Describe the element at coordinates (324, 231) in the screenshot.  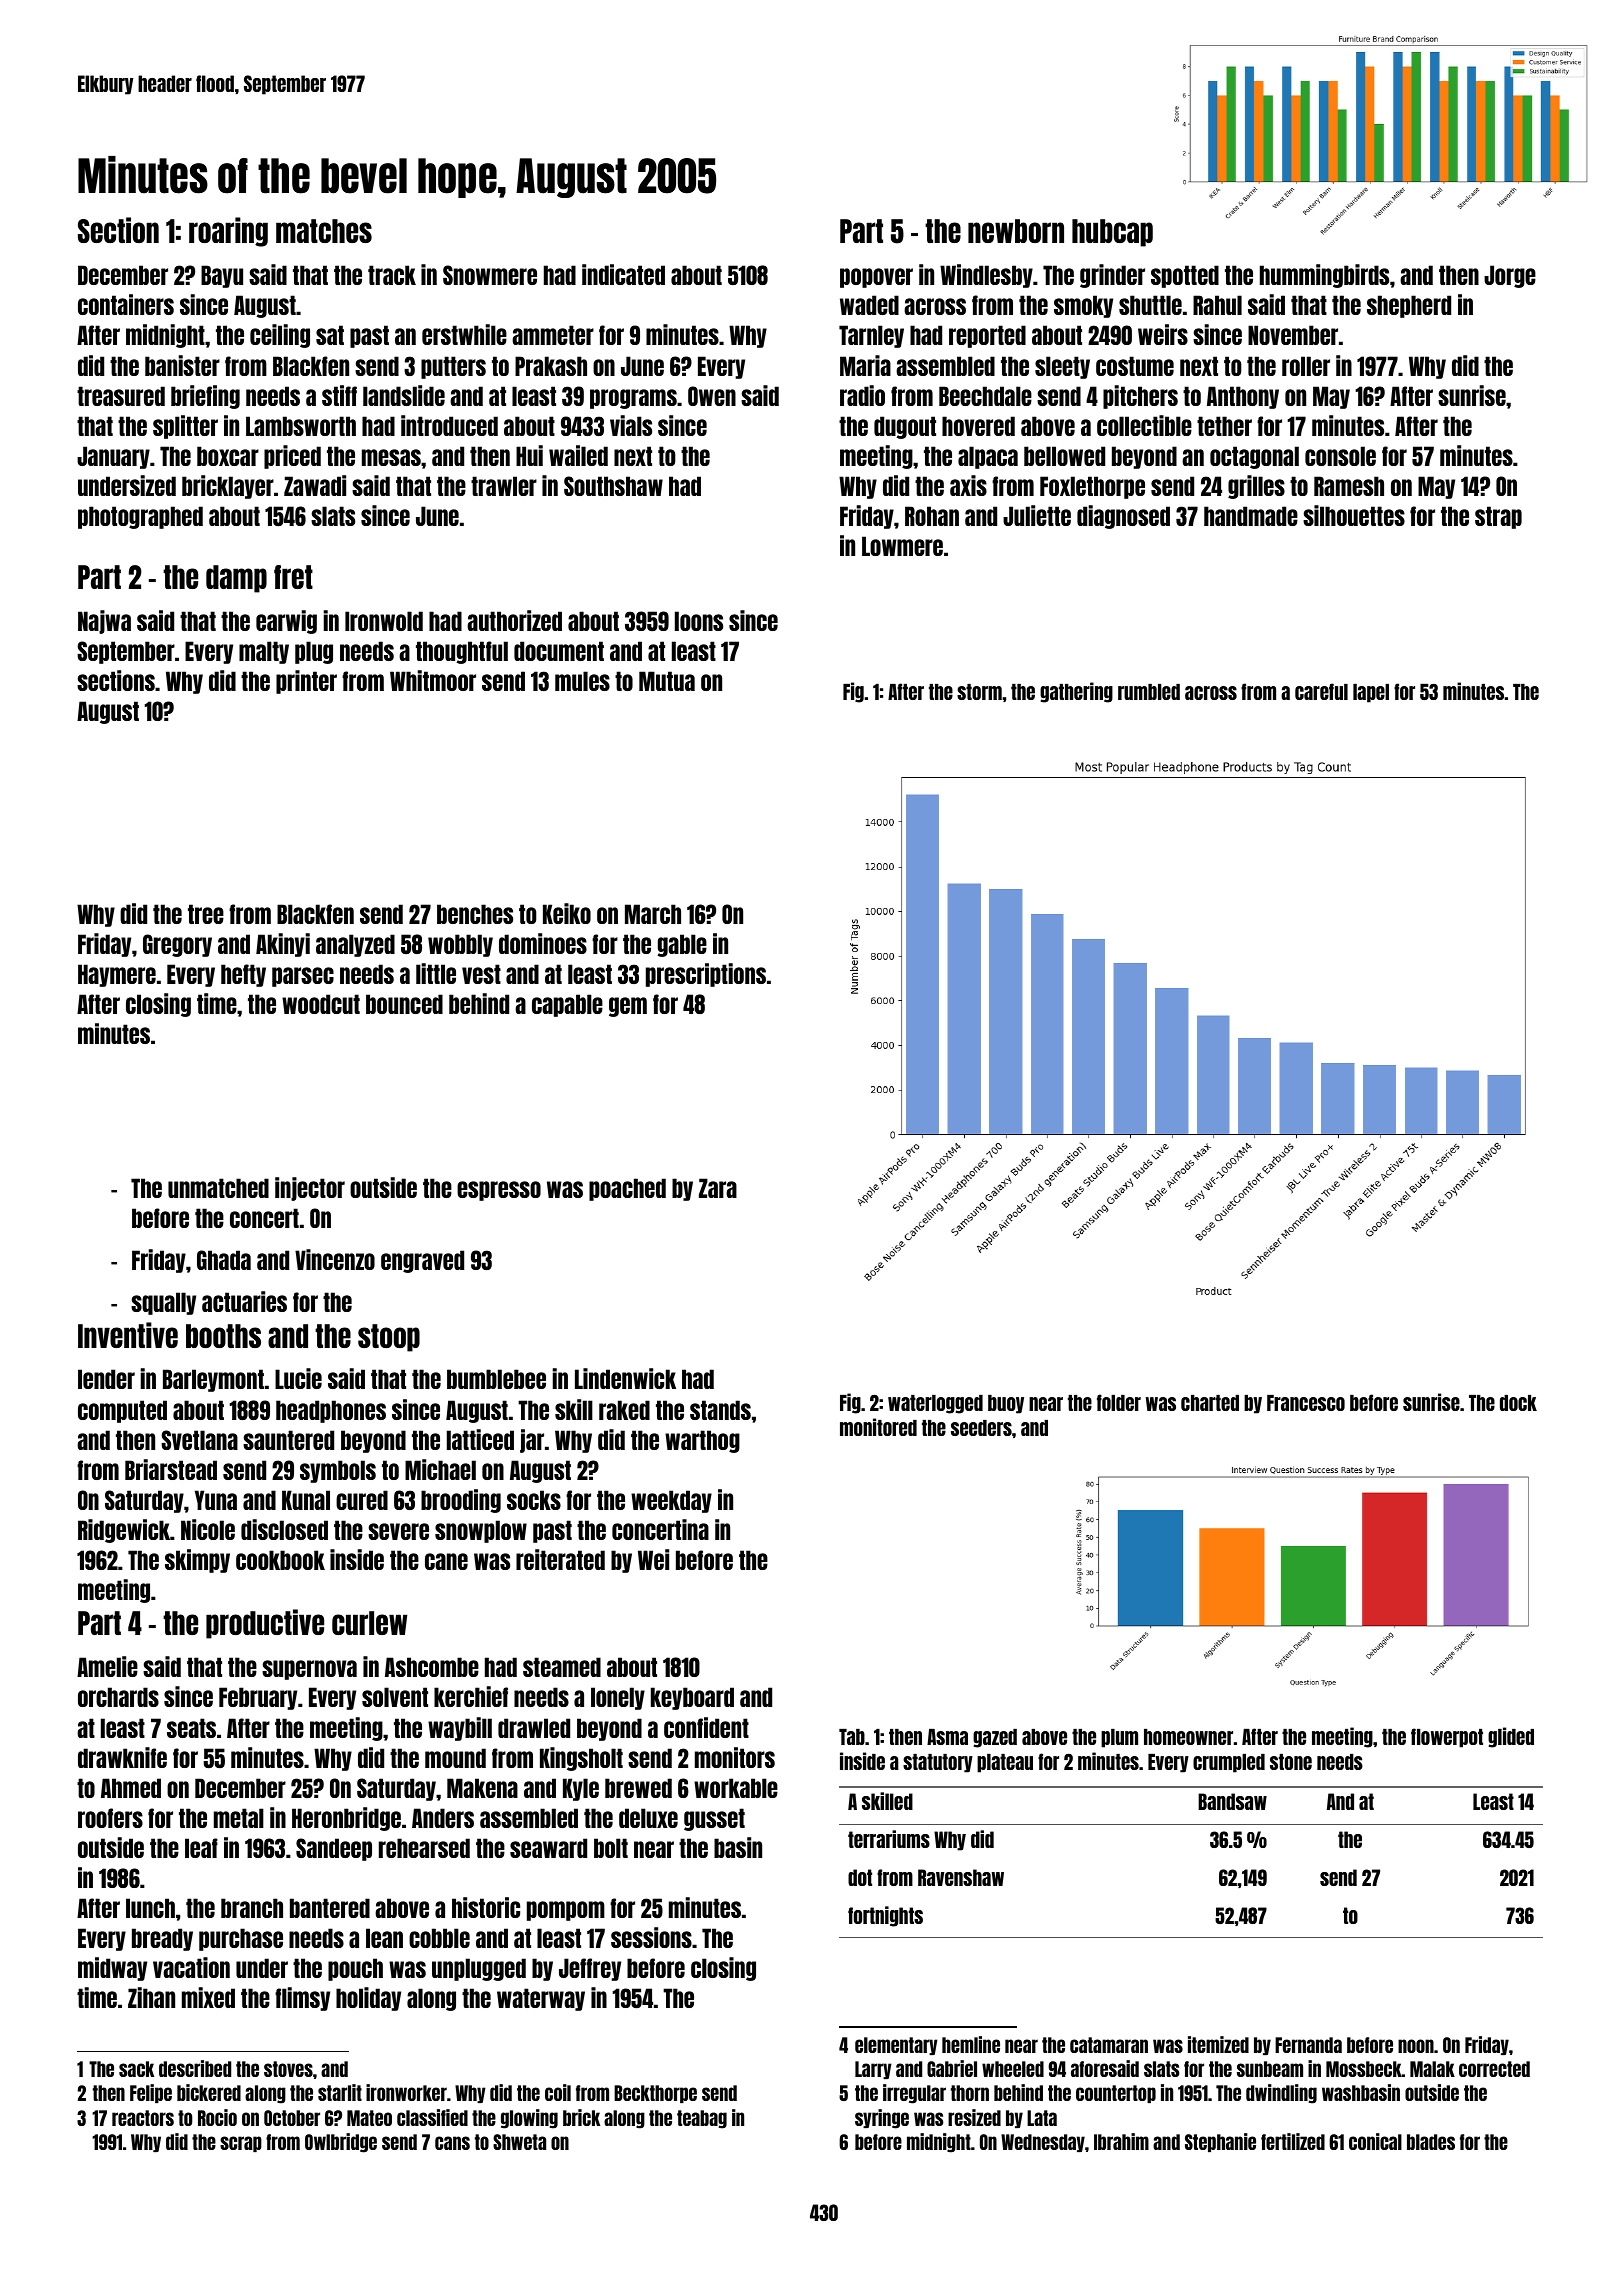
I see `matches` at that location.
